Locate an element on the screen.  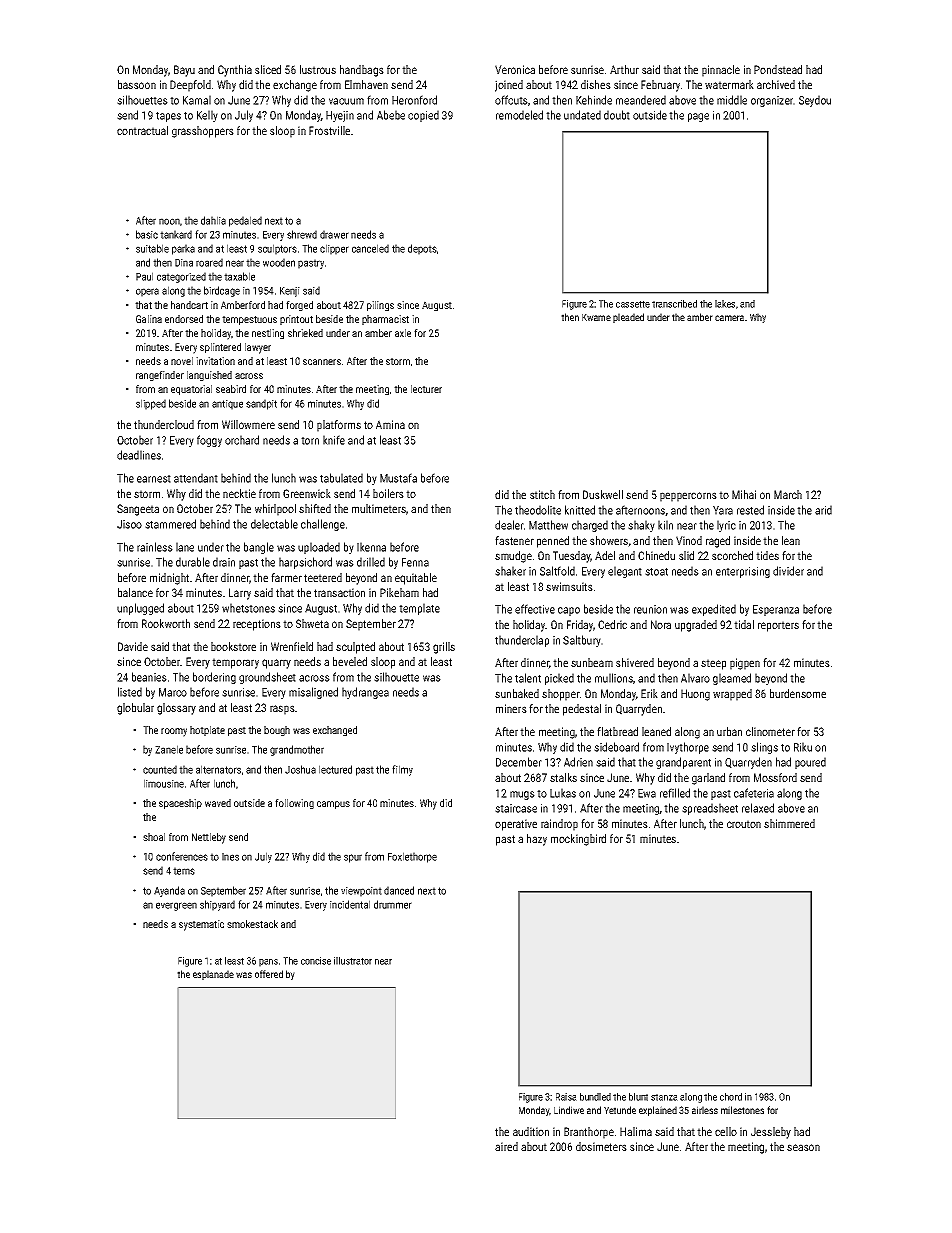
shoal is located at coordinates (154, 837).
